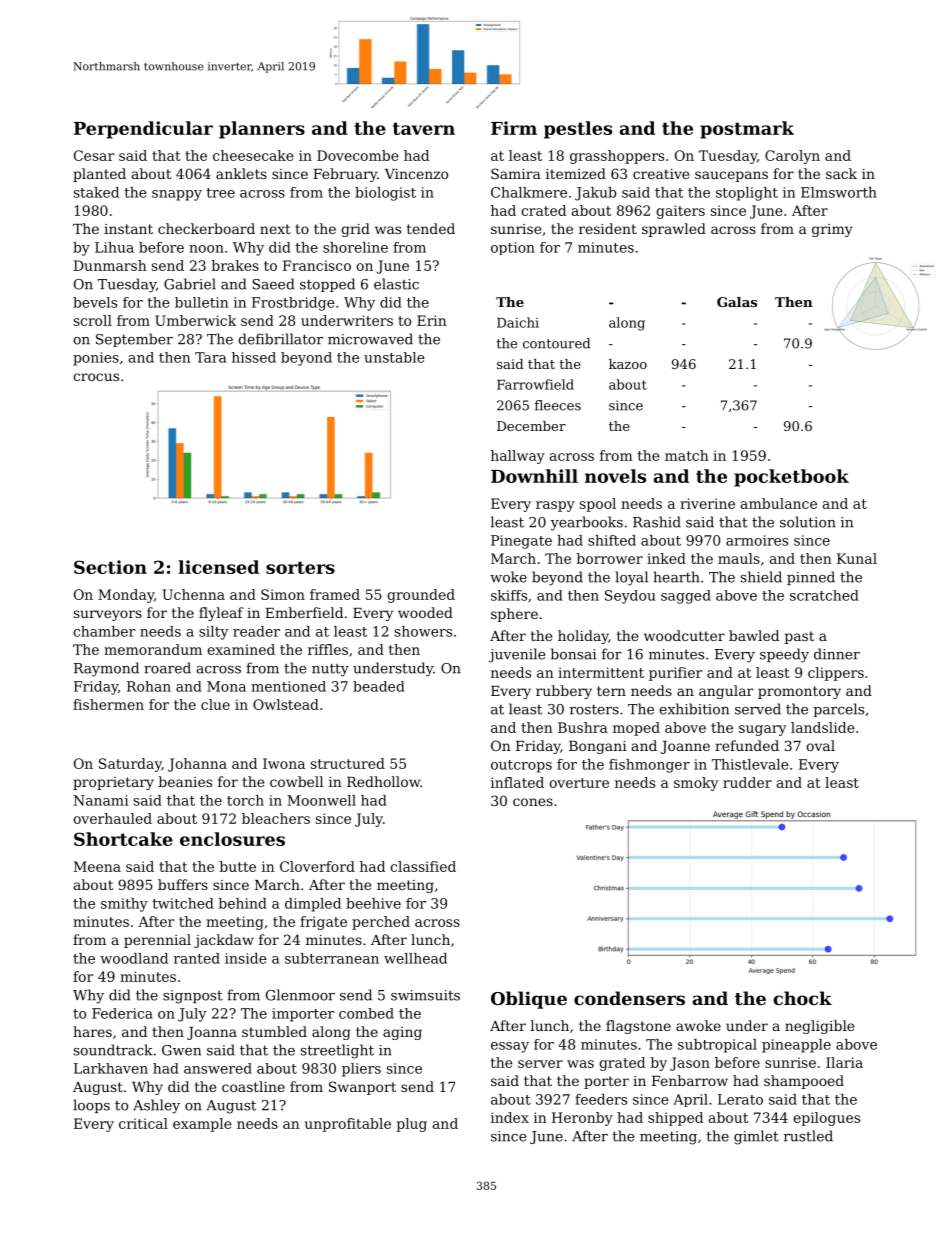 Image resolution: width=952 pixels, height=1233 pixels. I want to click on fleeces, so click(558, 405).
